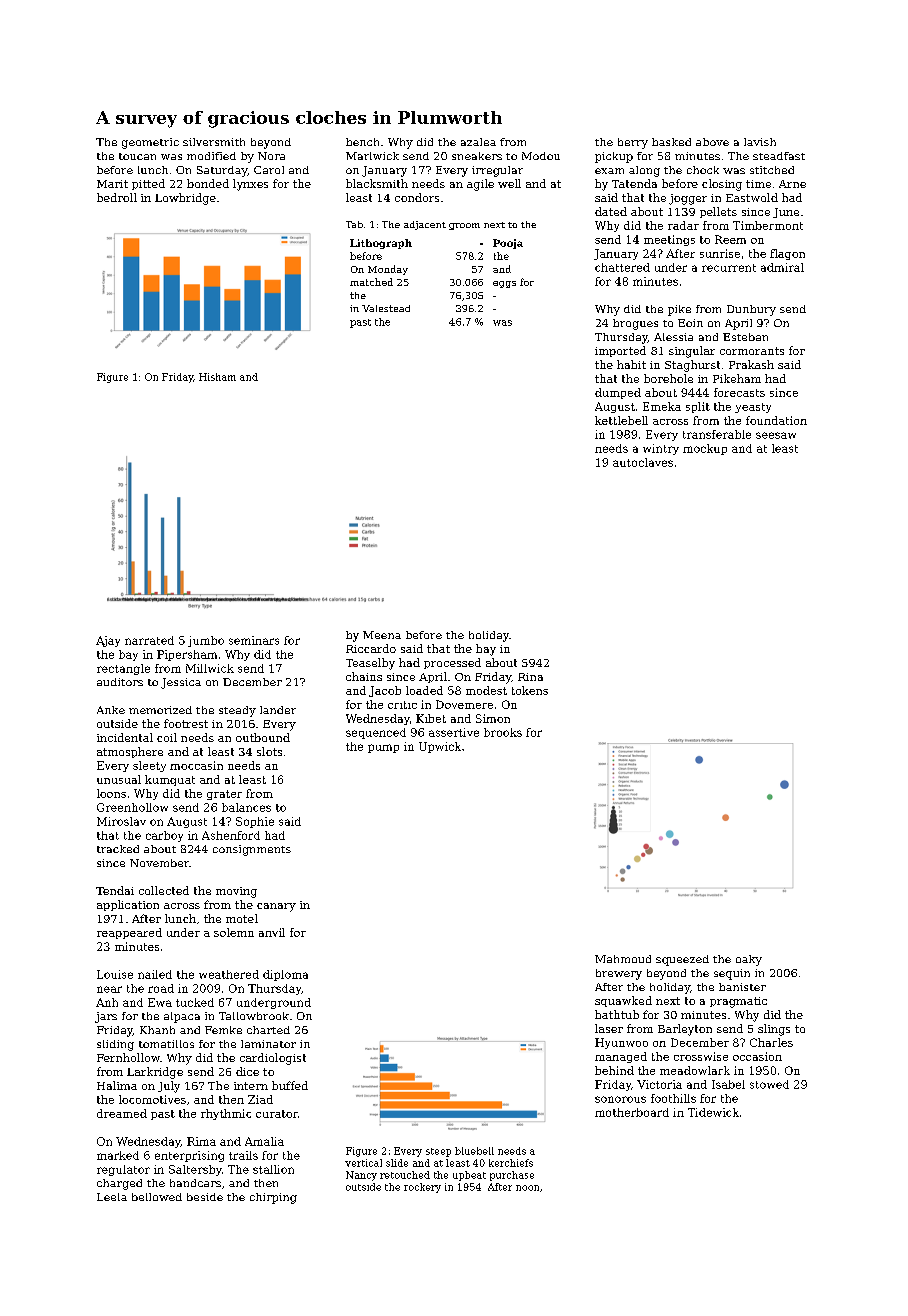 Image resolution: width=908 pixels, height=1316 pixels. Describe the element at coordinates (276, 907) in the page. I see `canary` at that location.
